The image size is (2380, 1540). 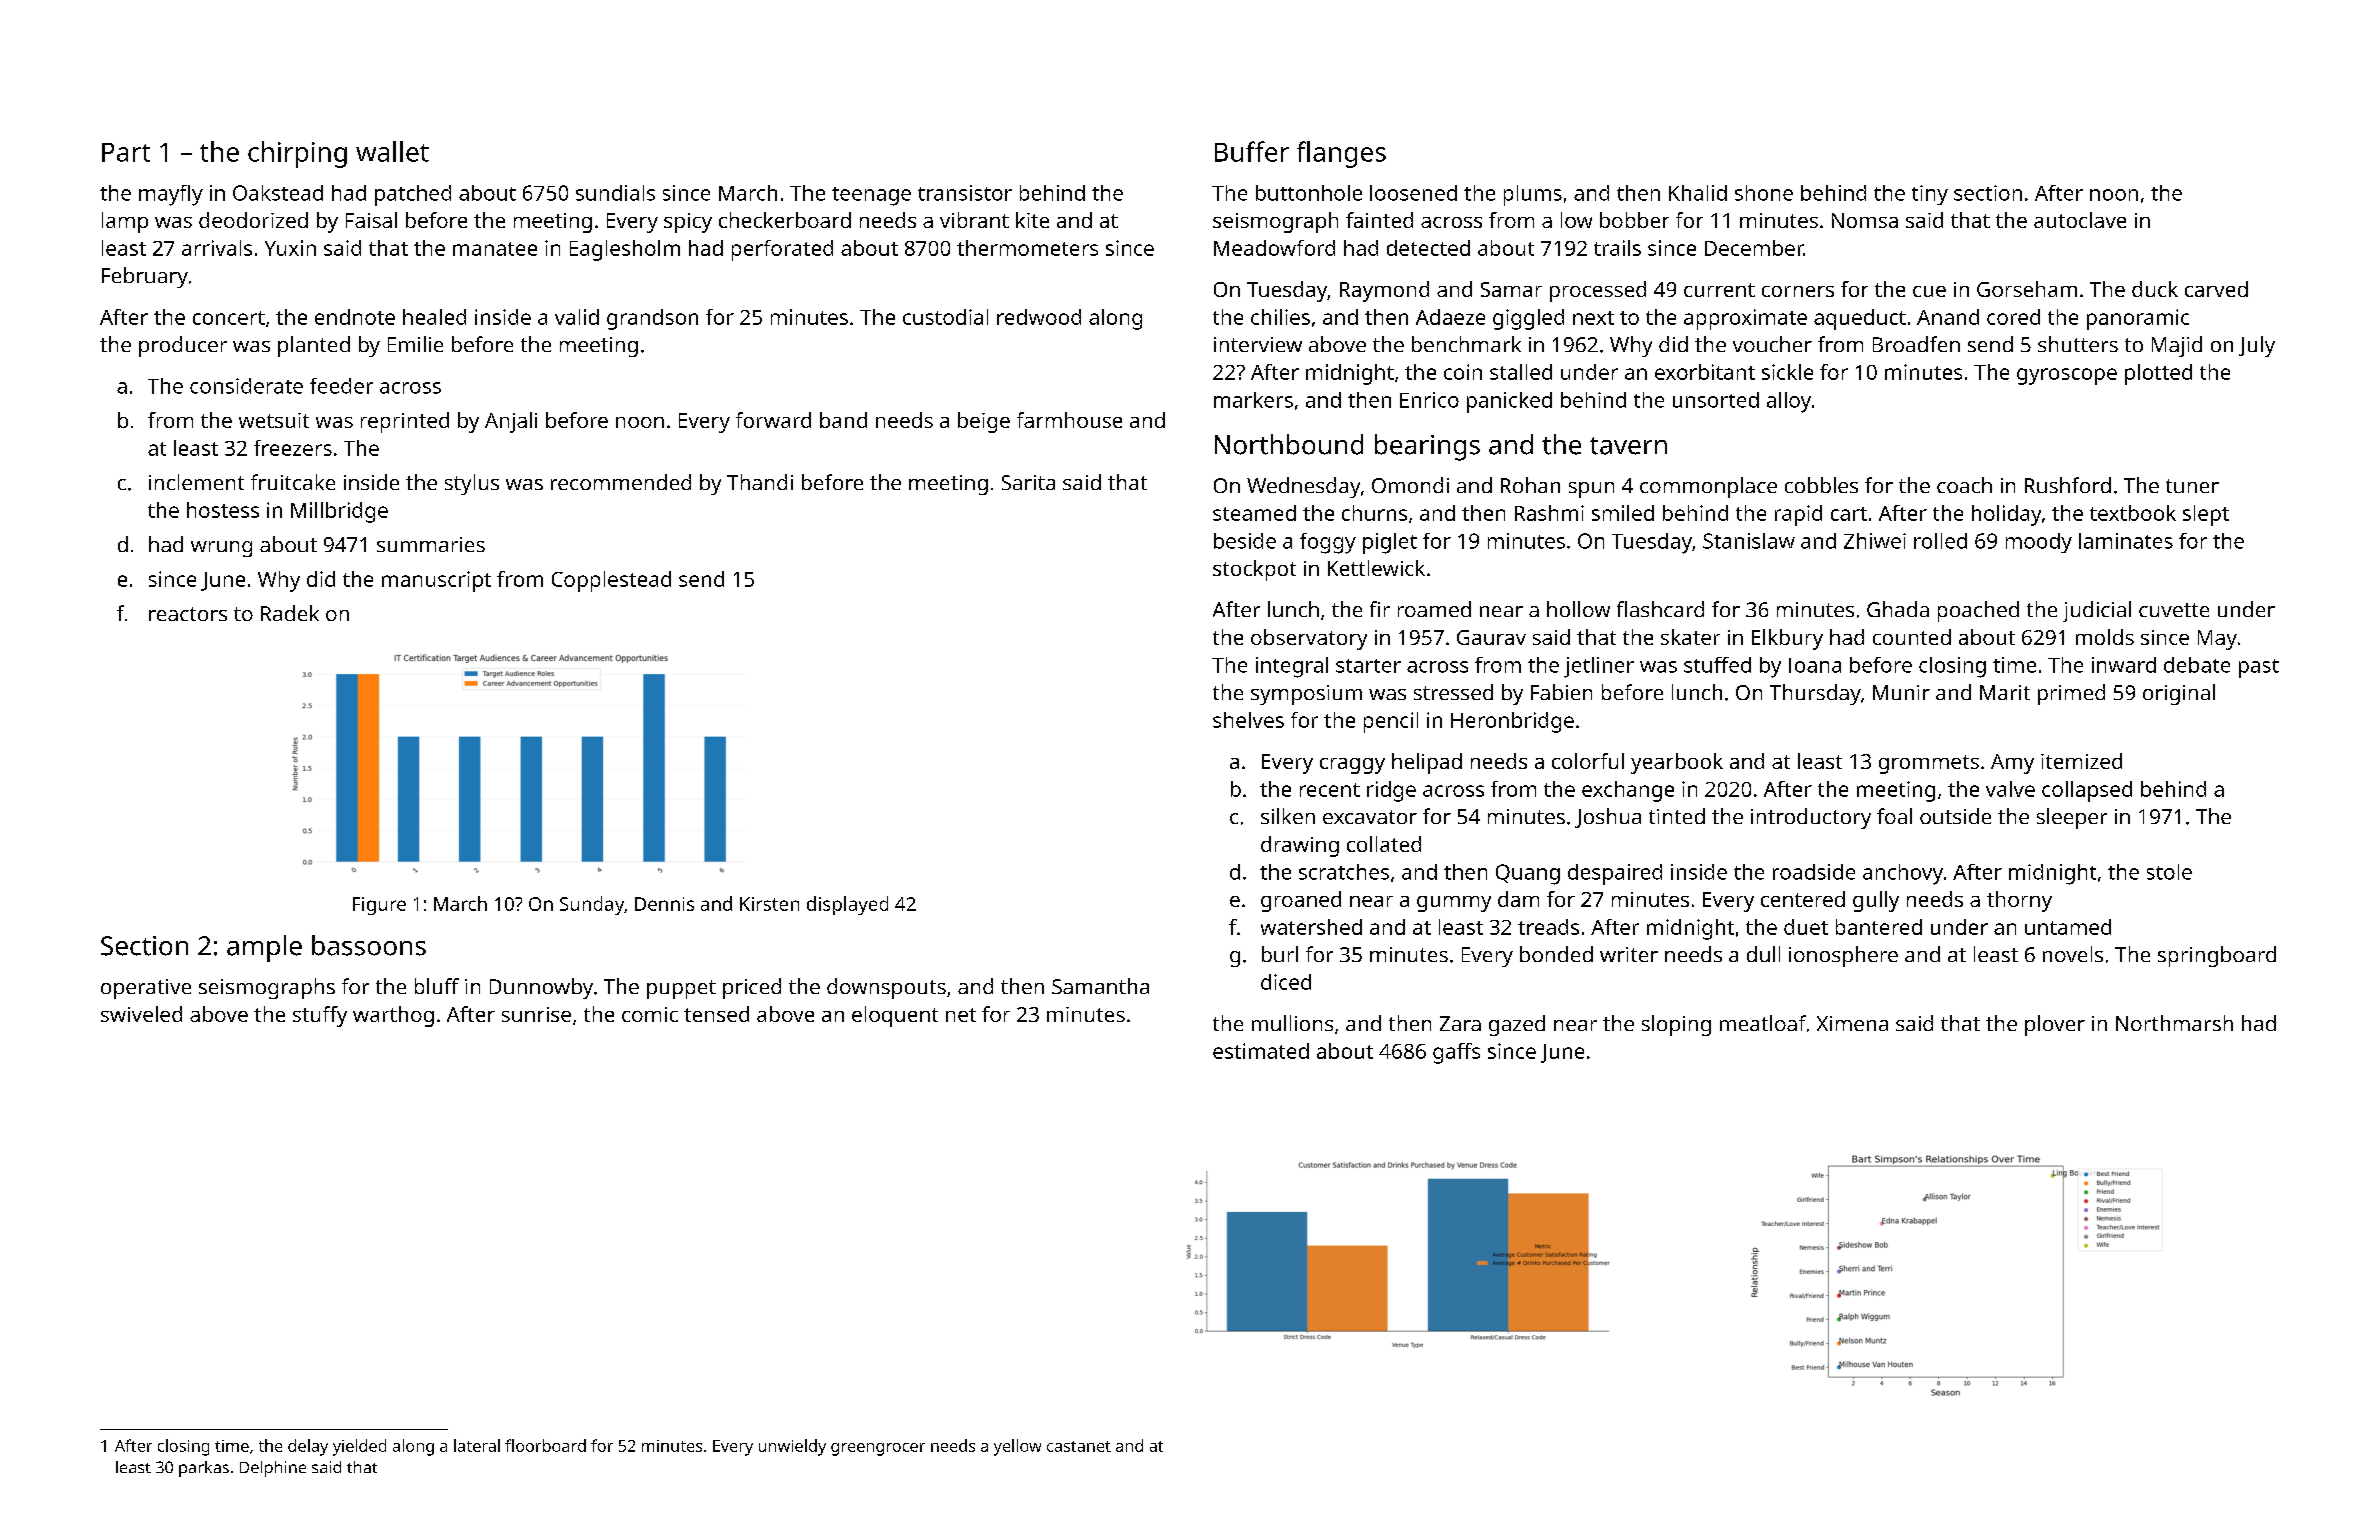 I want to click on castanet, so click(x=1079, y=1446).
